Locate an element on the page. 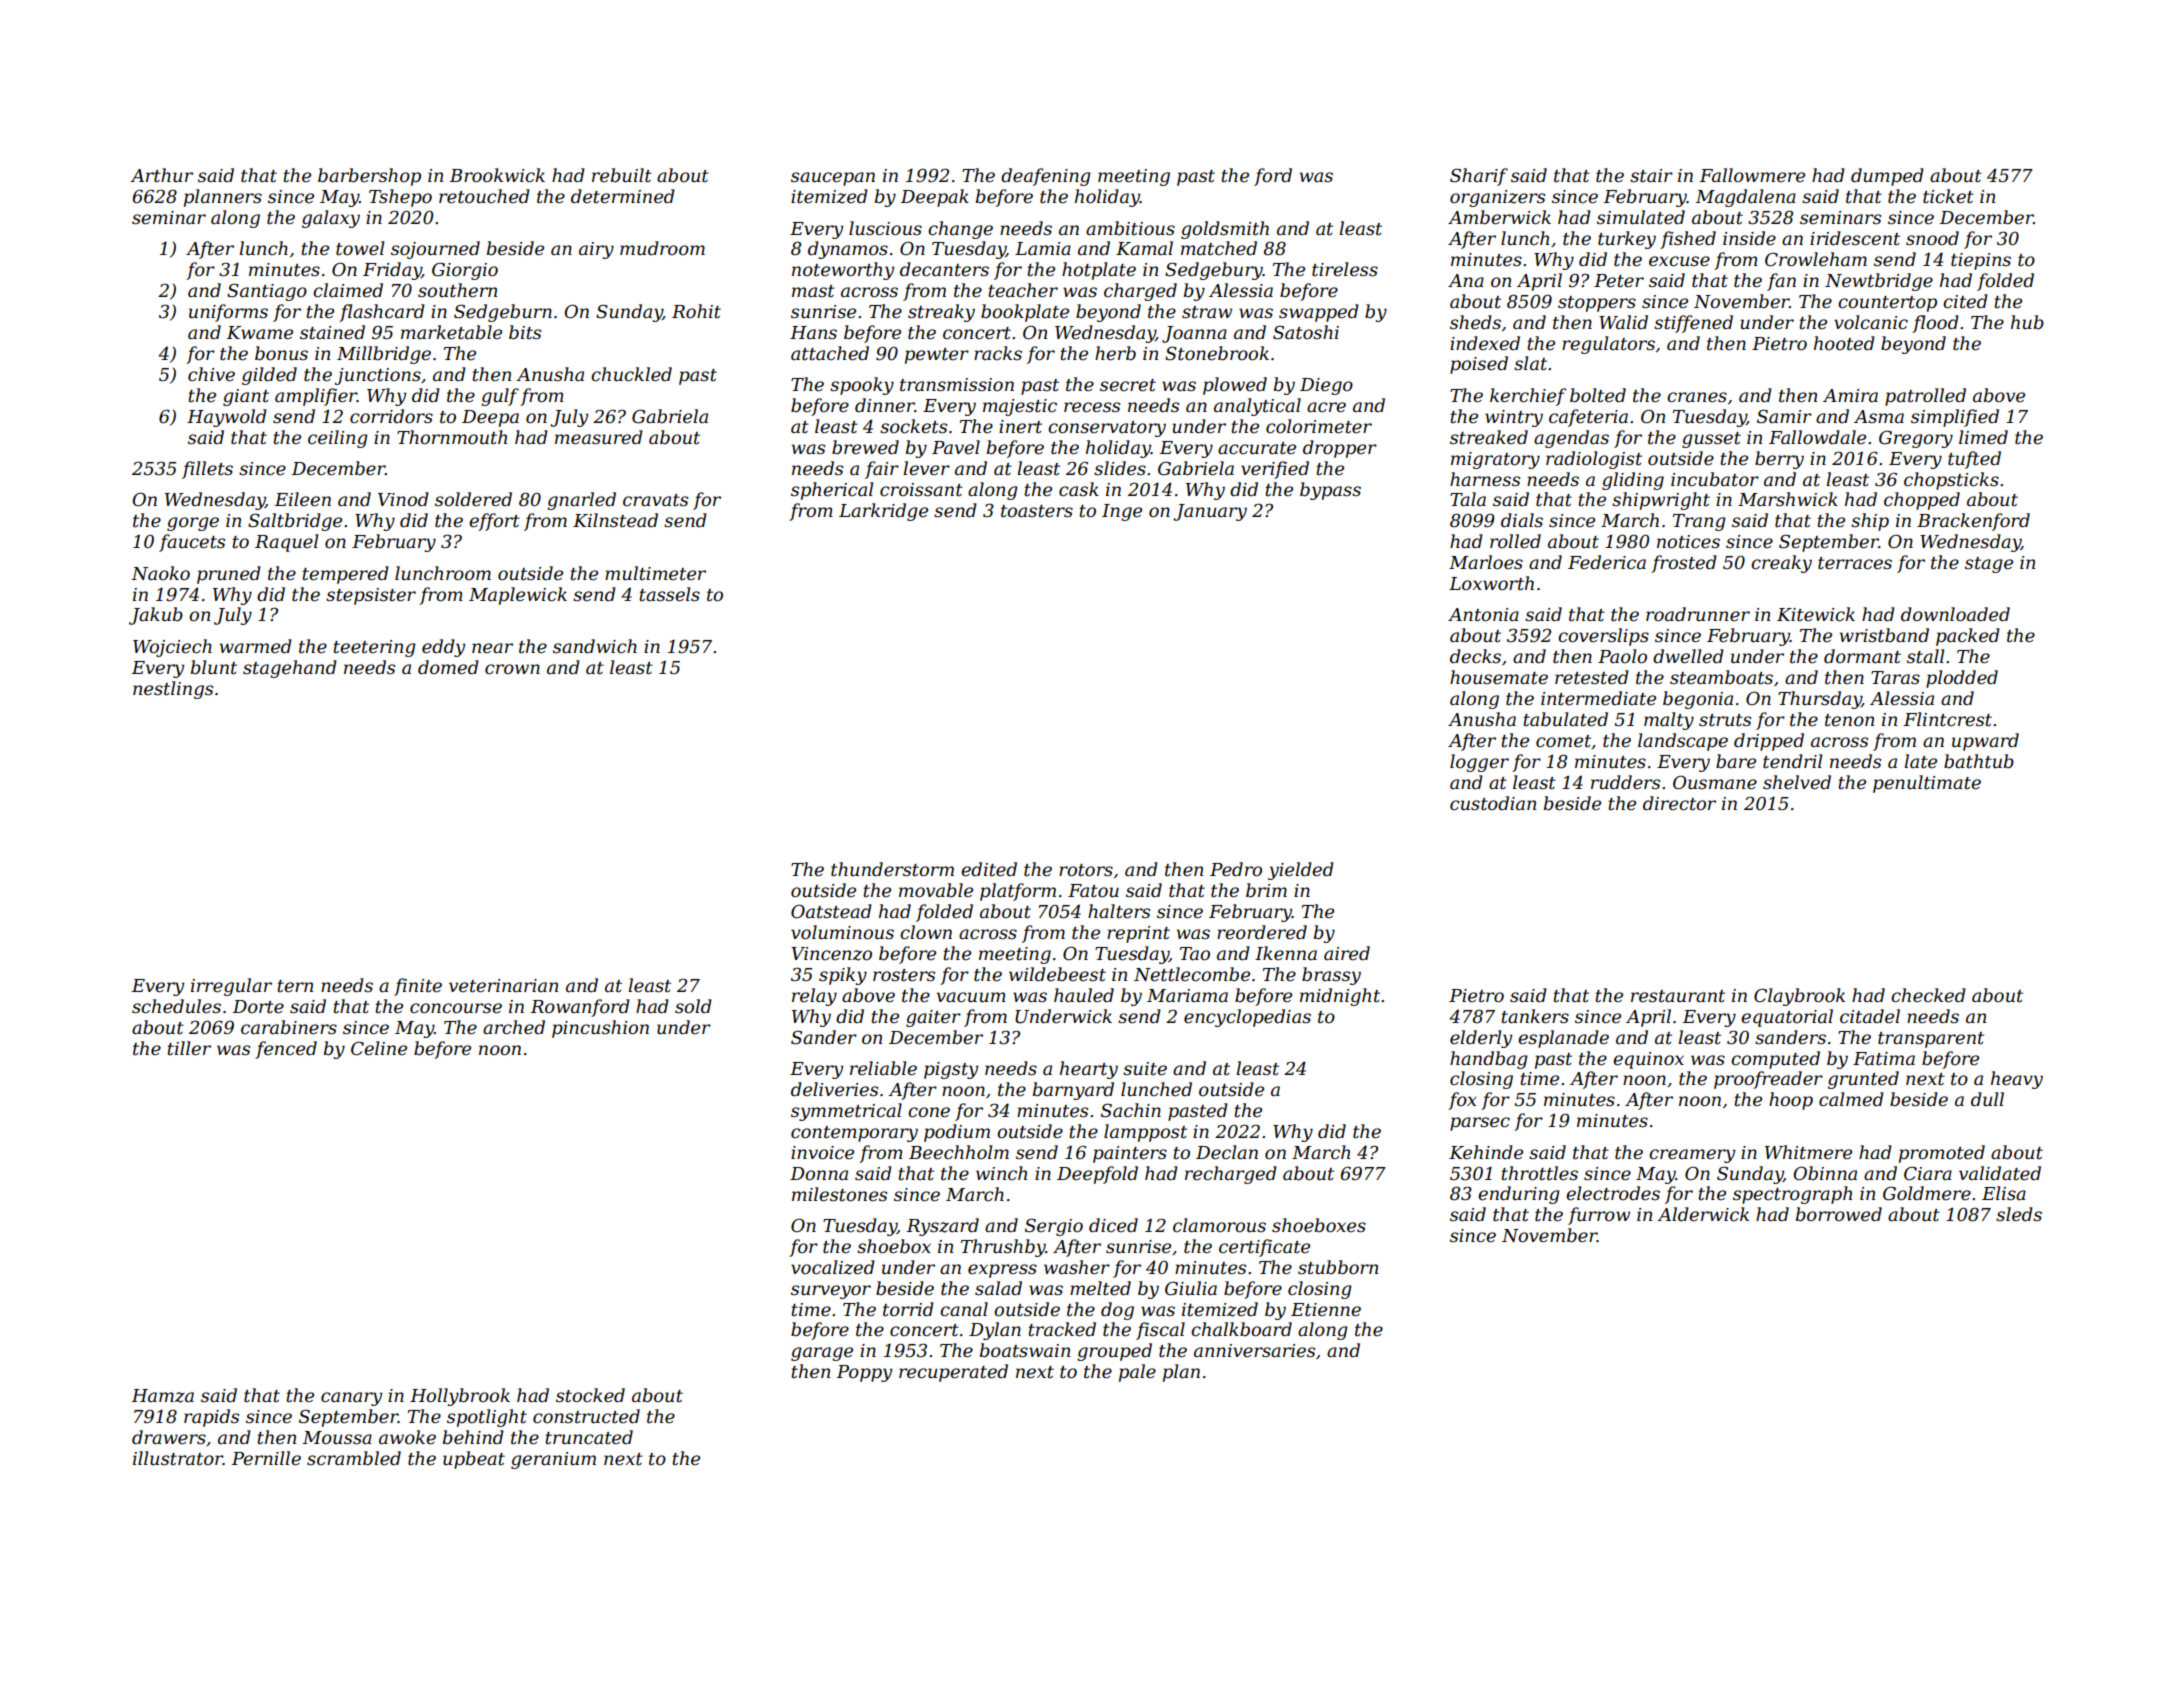 The height and width of the page is (1683, 2178). dynamos is located at coordinates (848, 250).
